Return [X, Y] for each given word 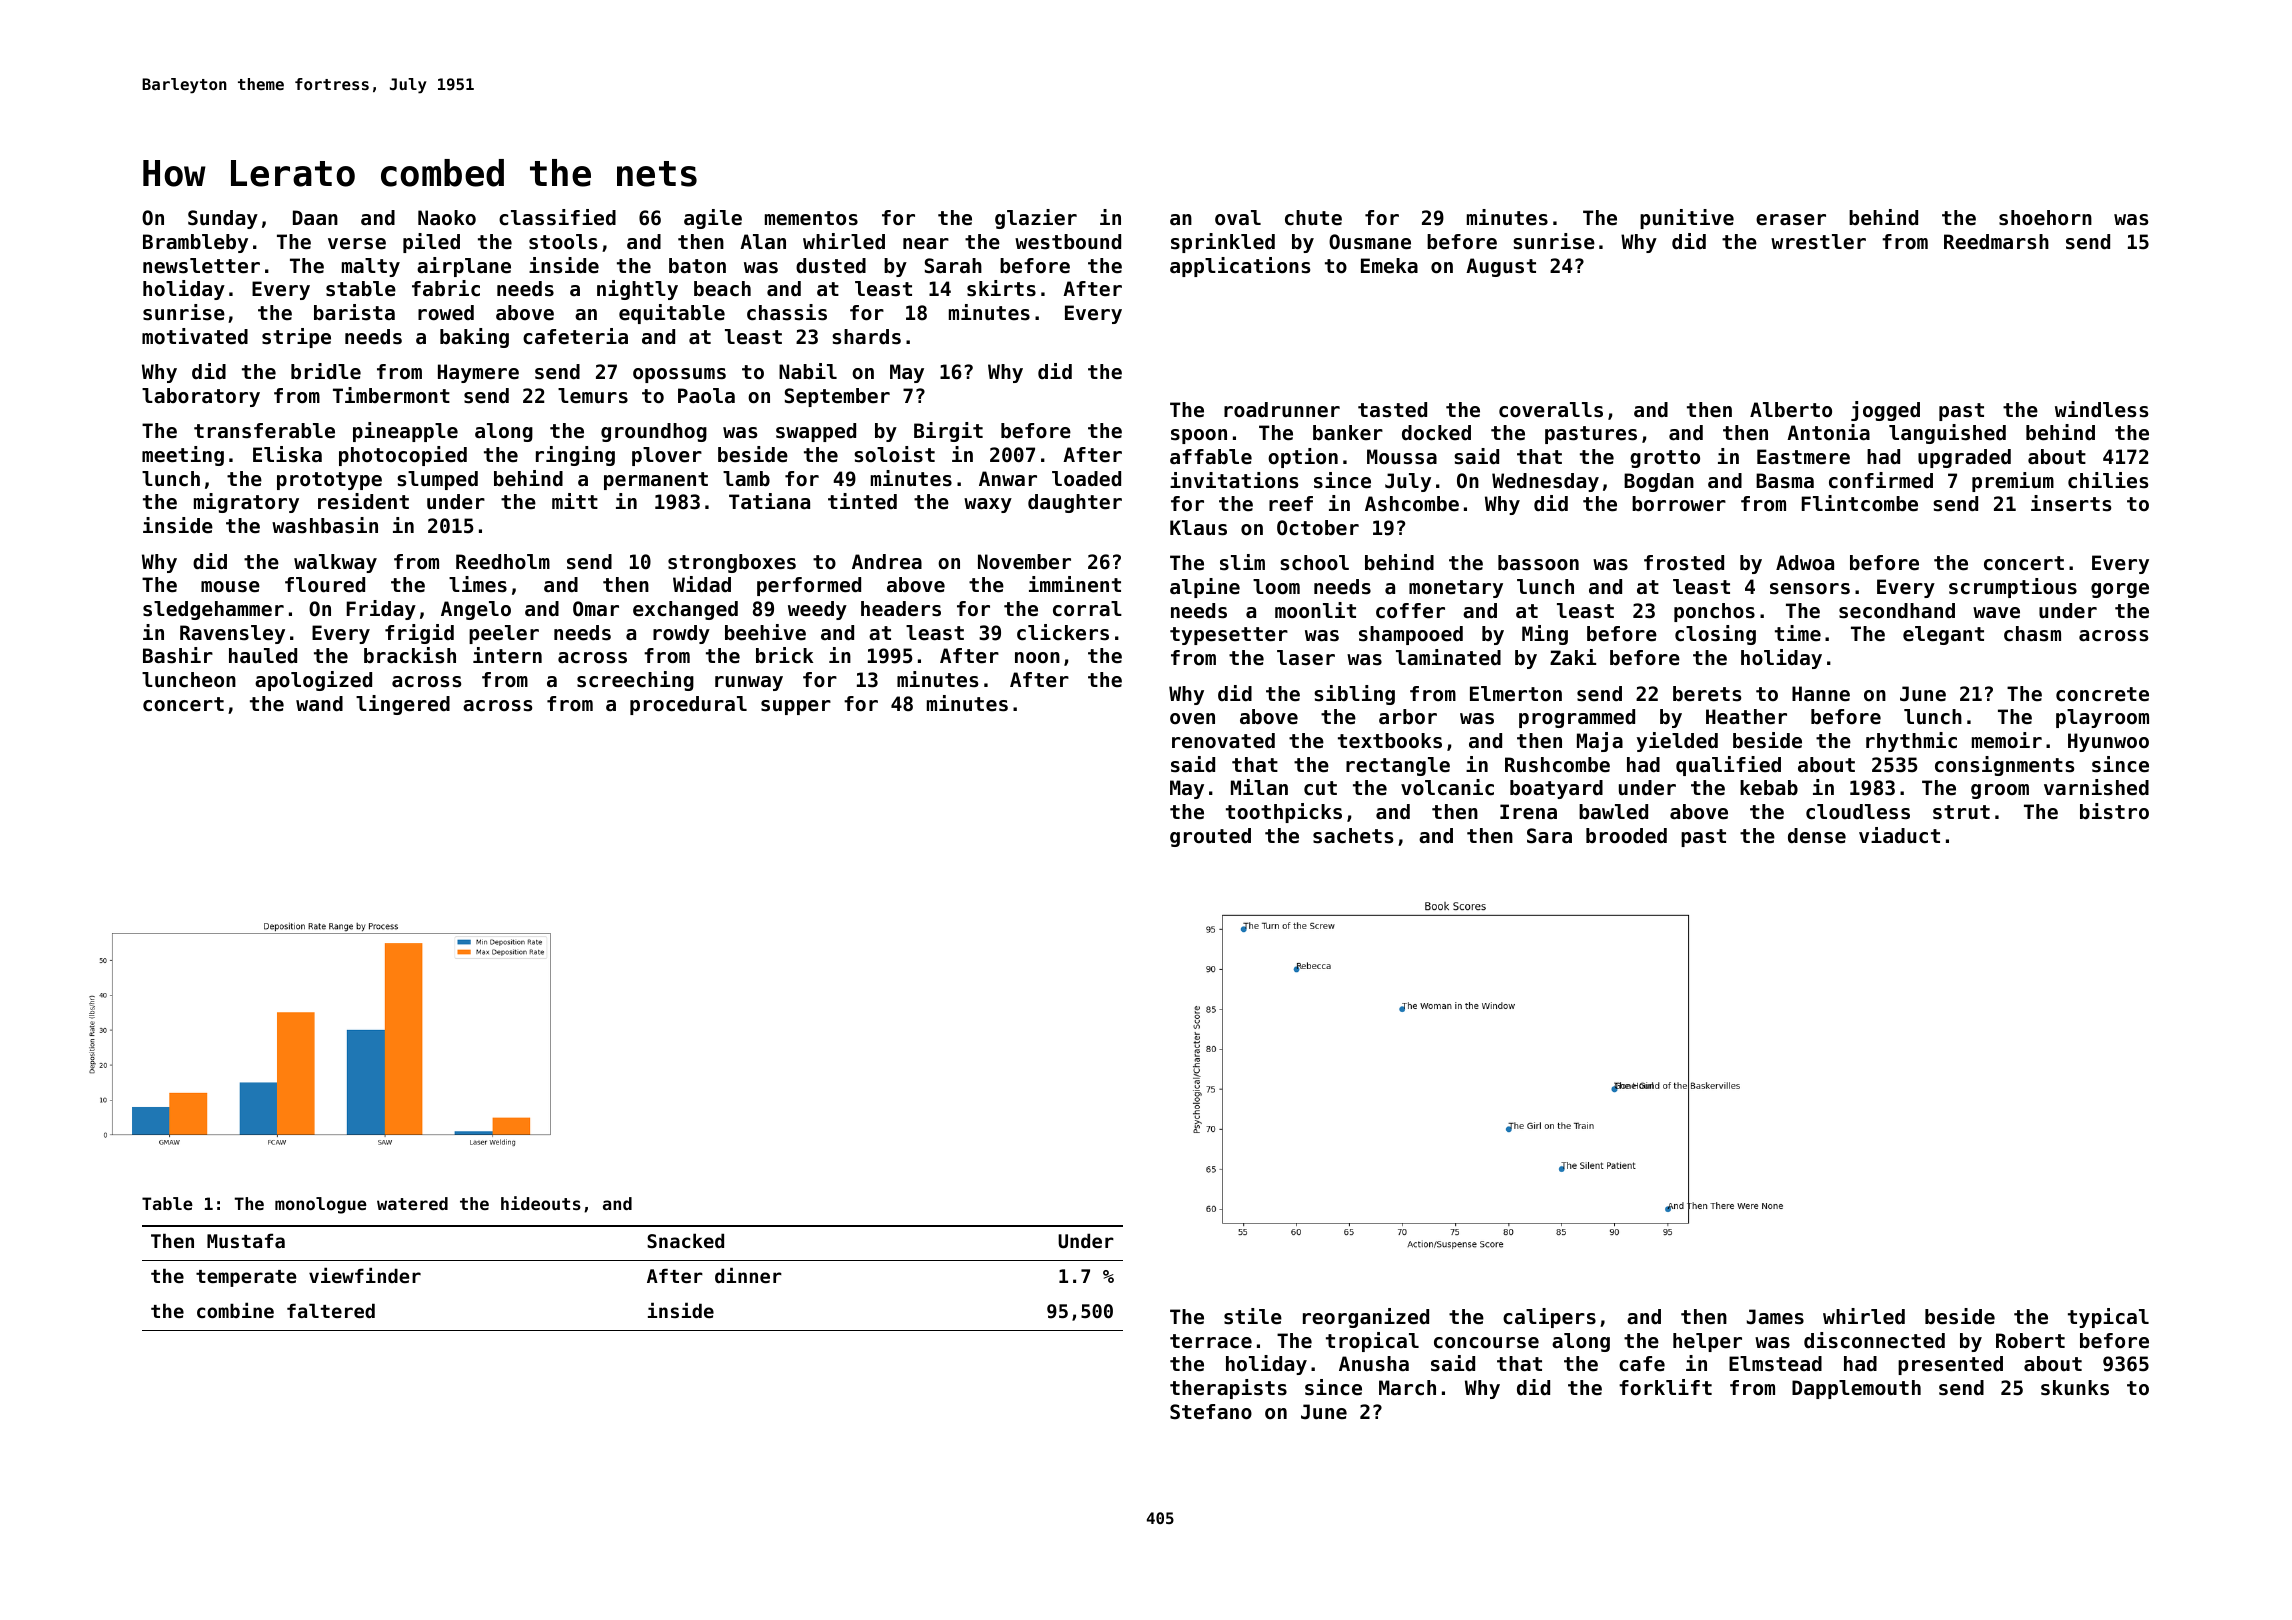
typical [2108, 1318]
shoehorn [2045, 218]
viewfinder [365, 1275]
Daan [315, 217]
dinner [748, 1275]
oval [1238, 218]
